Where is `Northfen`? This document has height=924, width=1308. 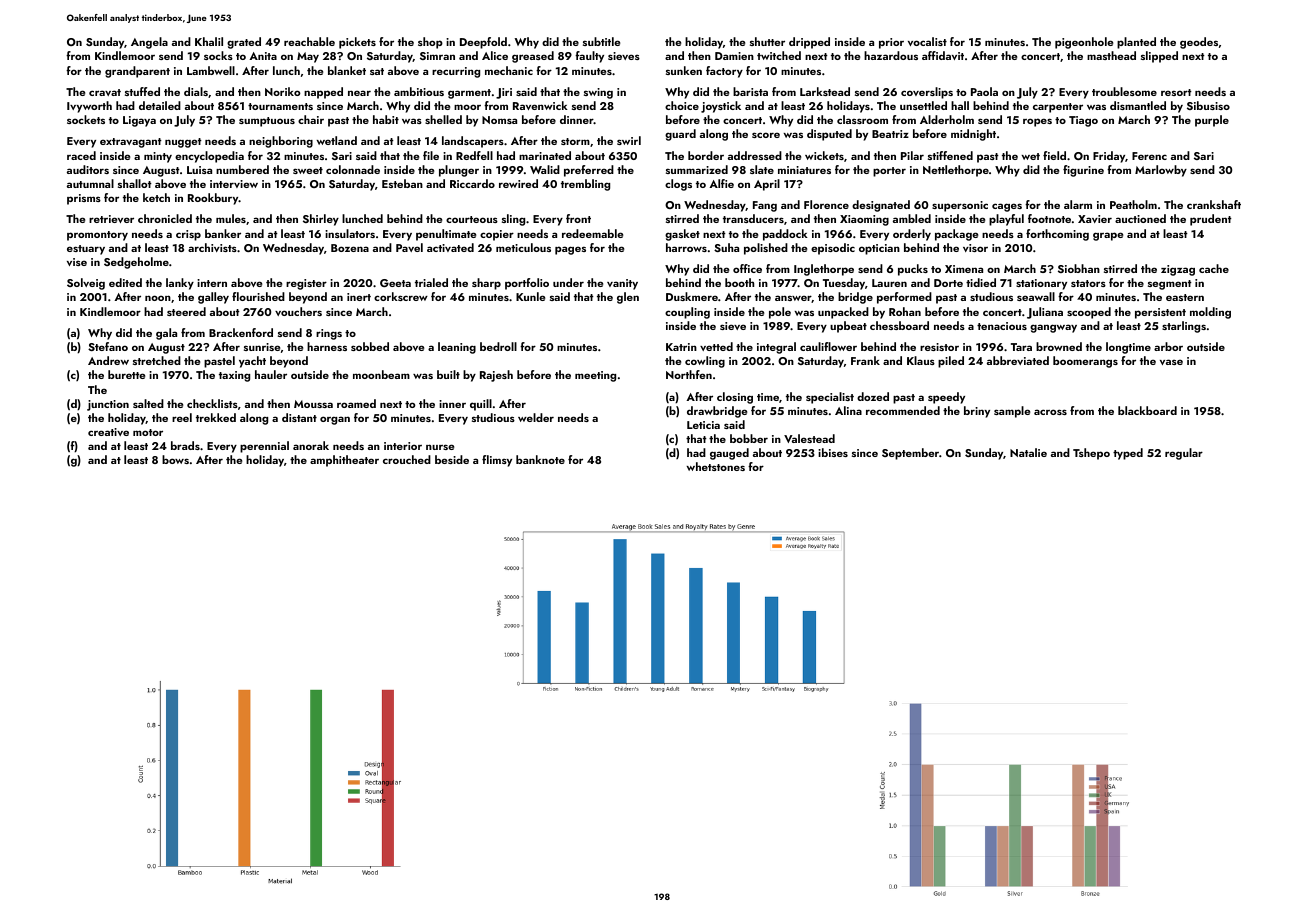 Northfen is located at coordinates (689, 374).
